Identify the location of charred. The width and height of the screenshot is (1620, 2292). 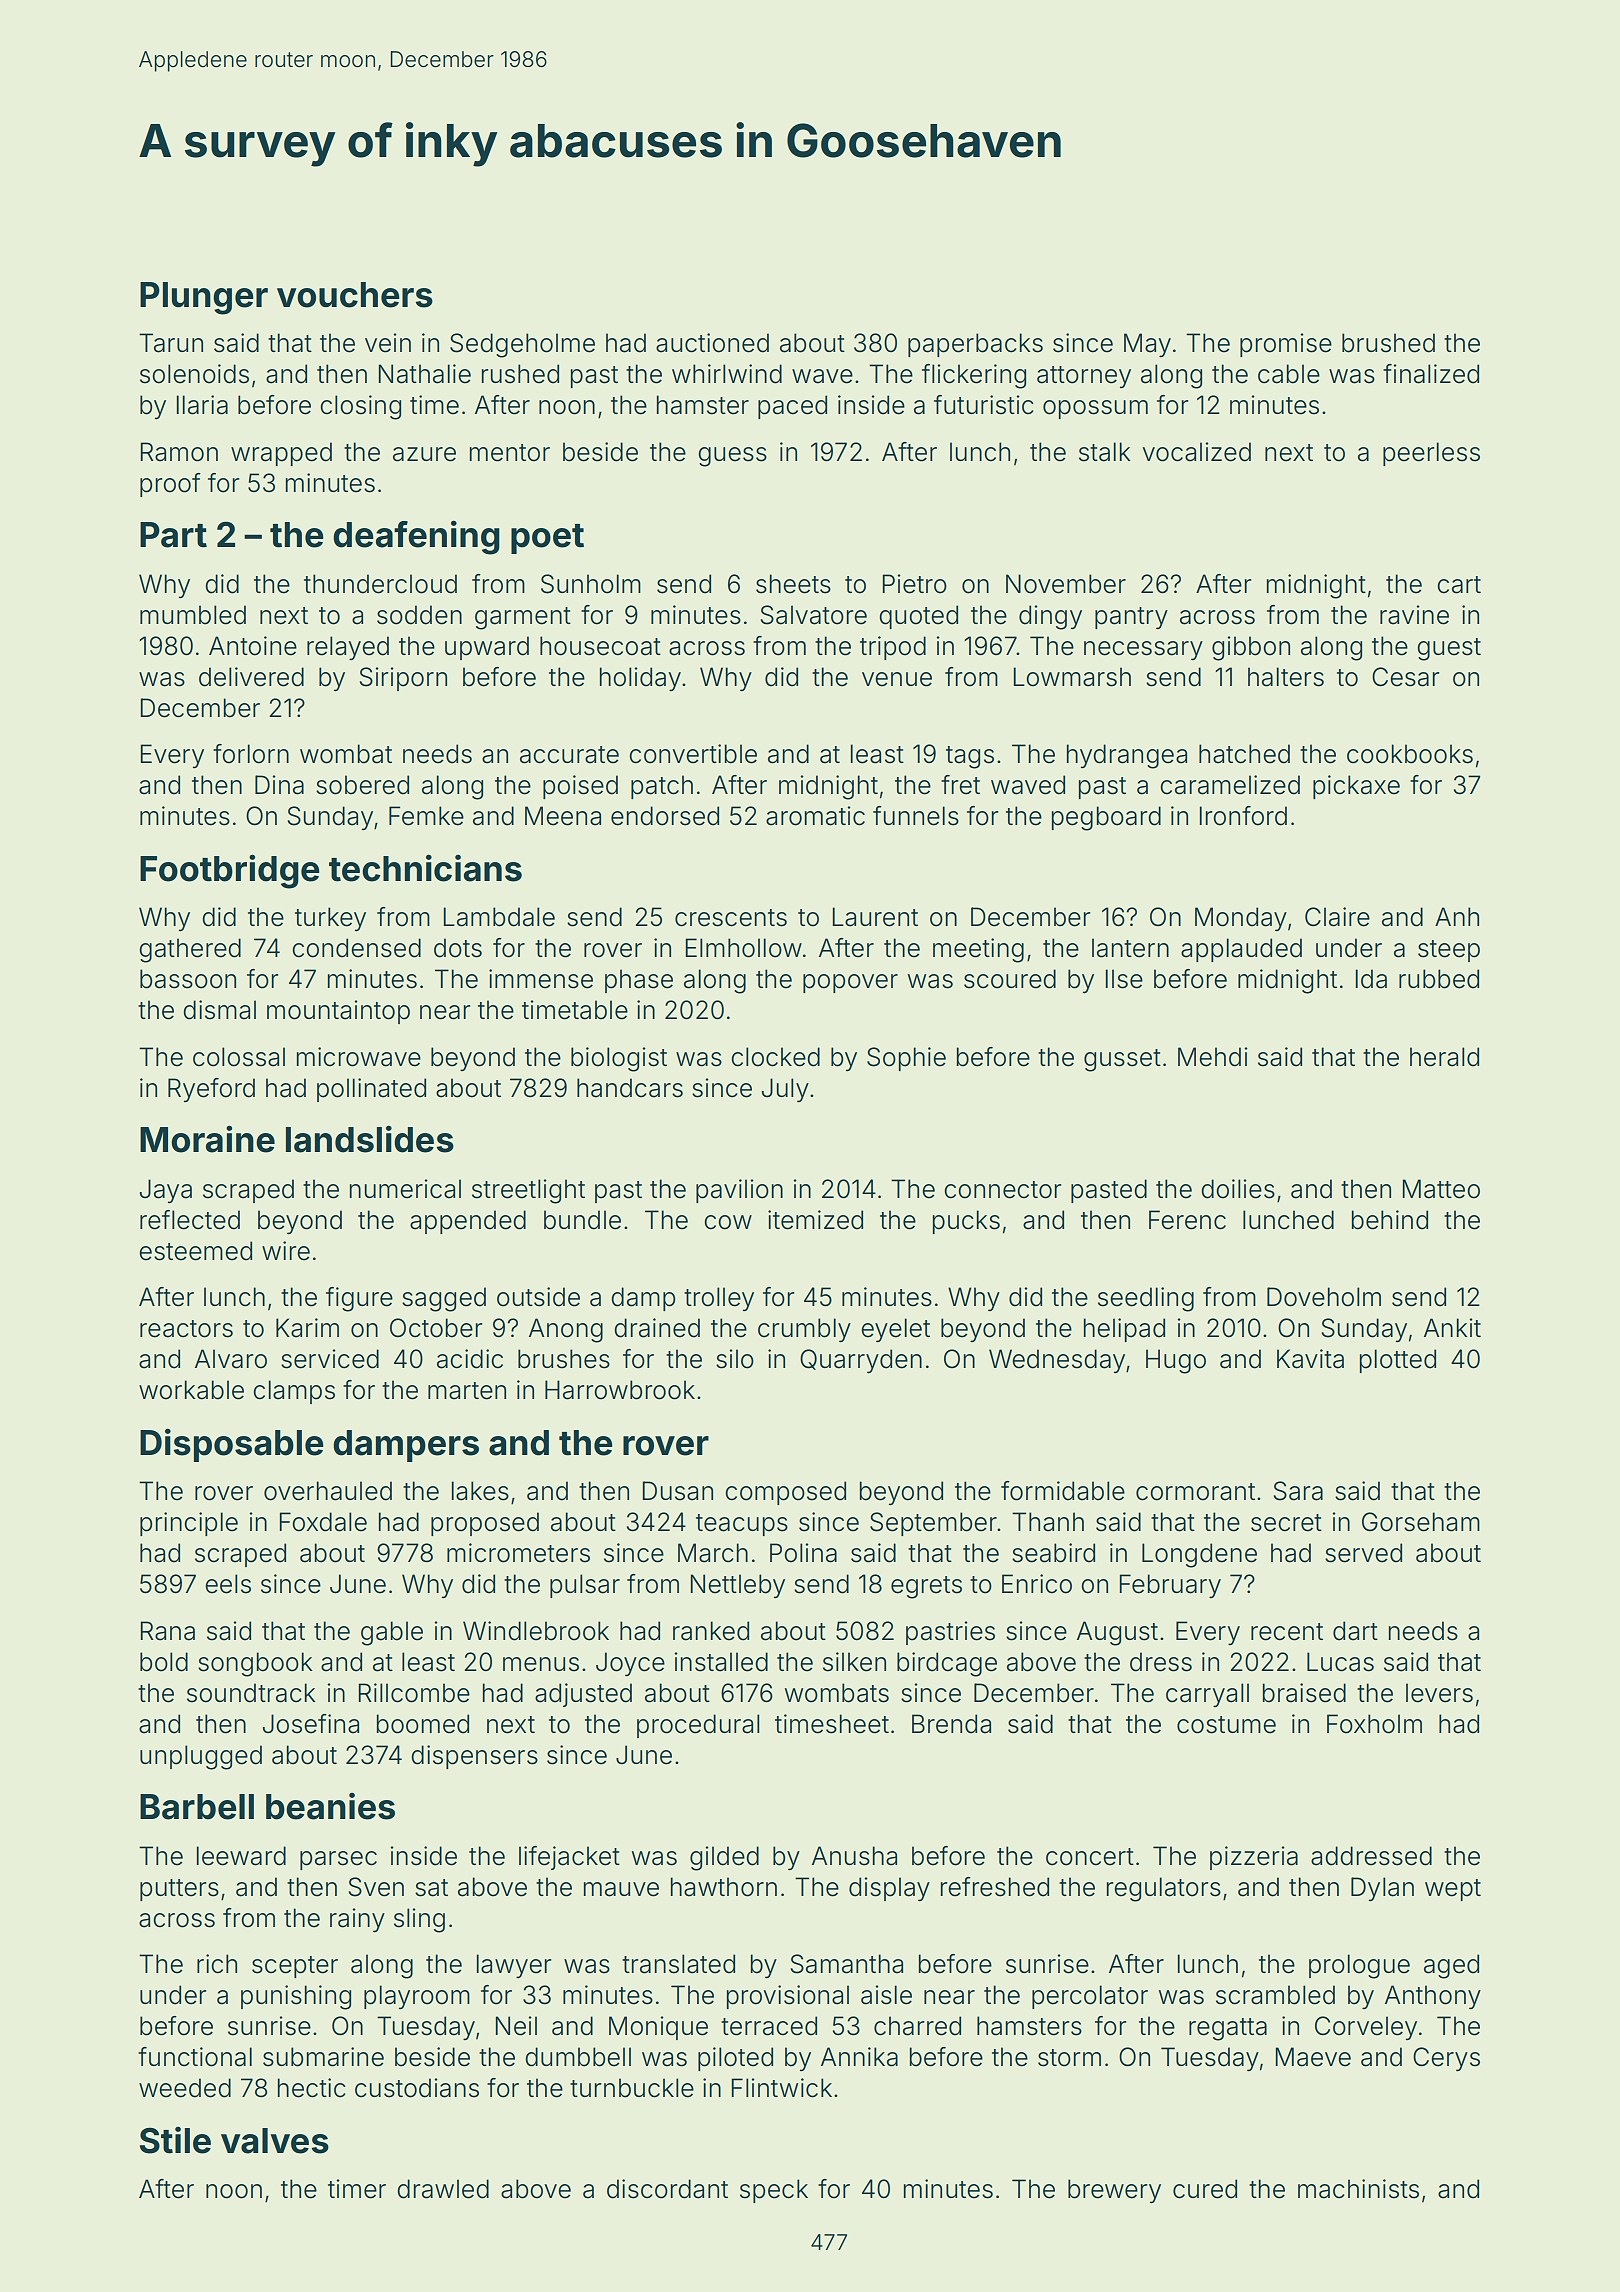
(917, 2026).
